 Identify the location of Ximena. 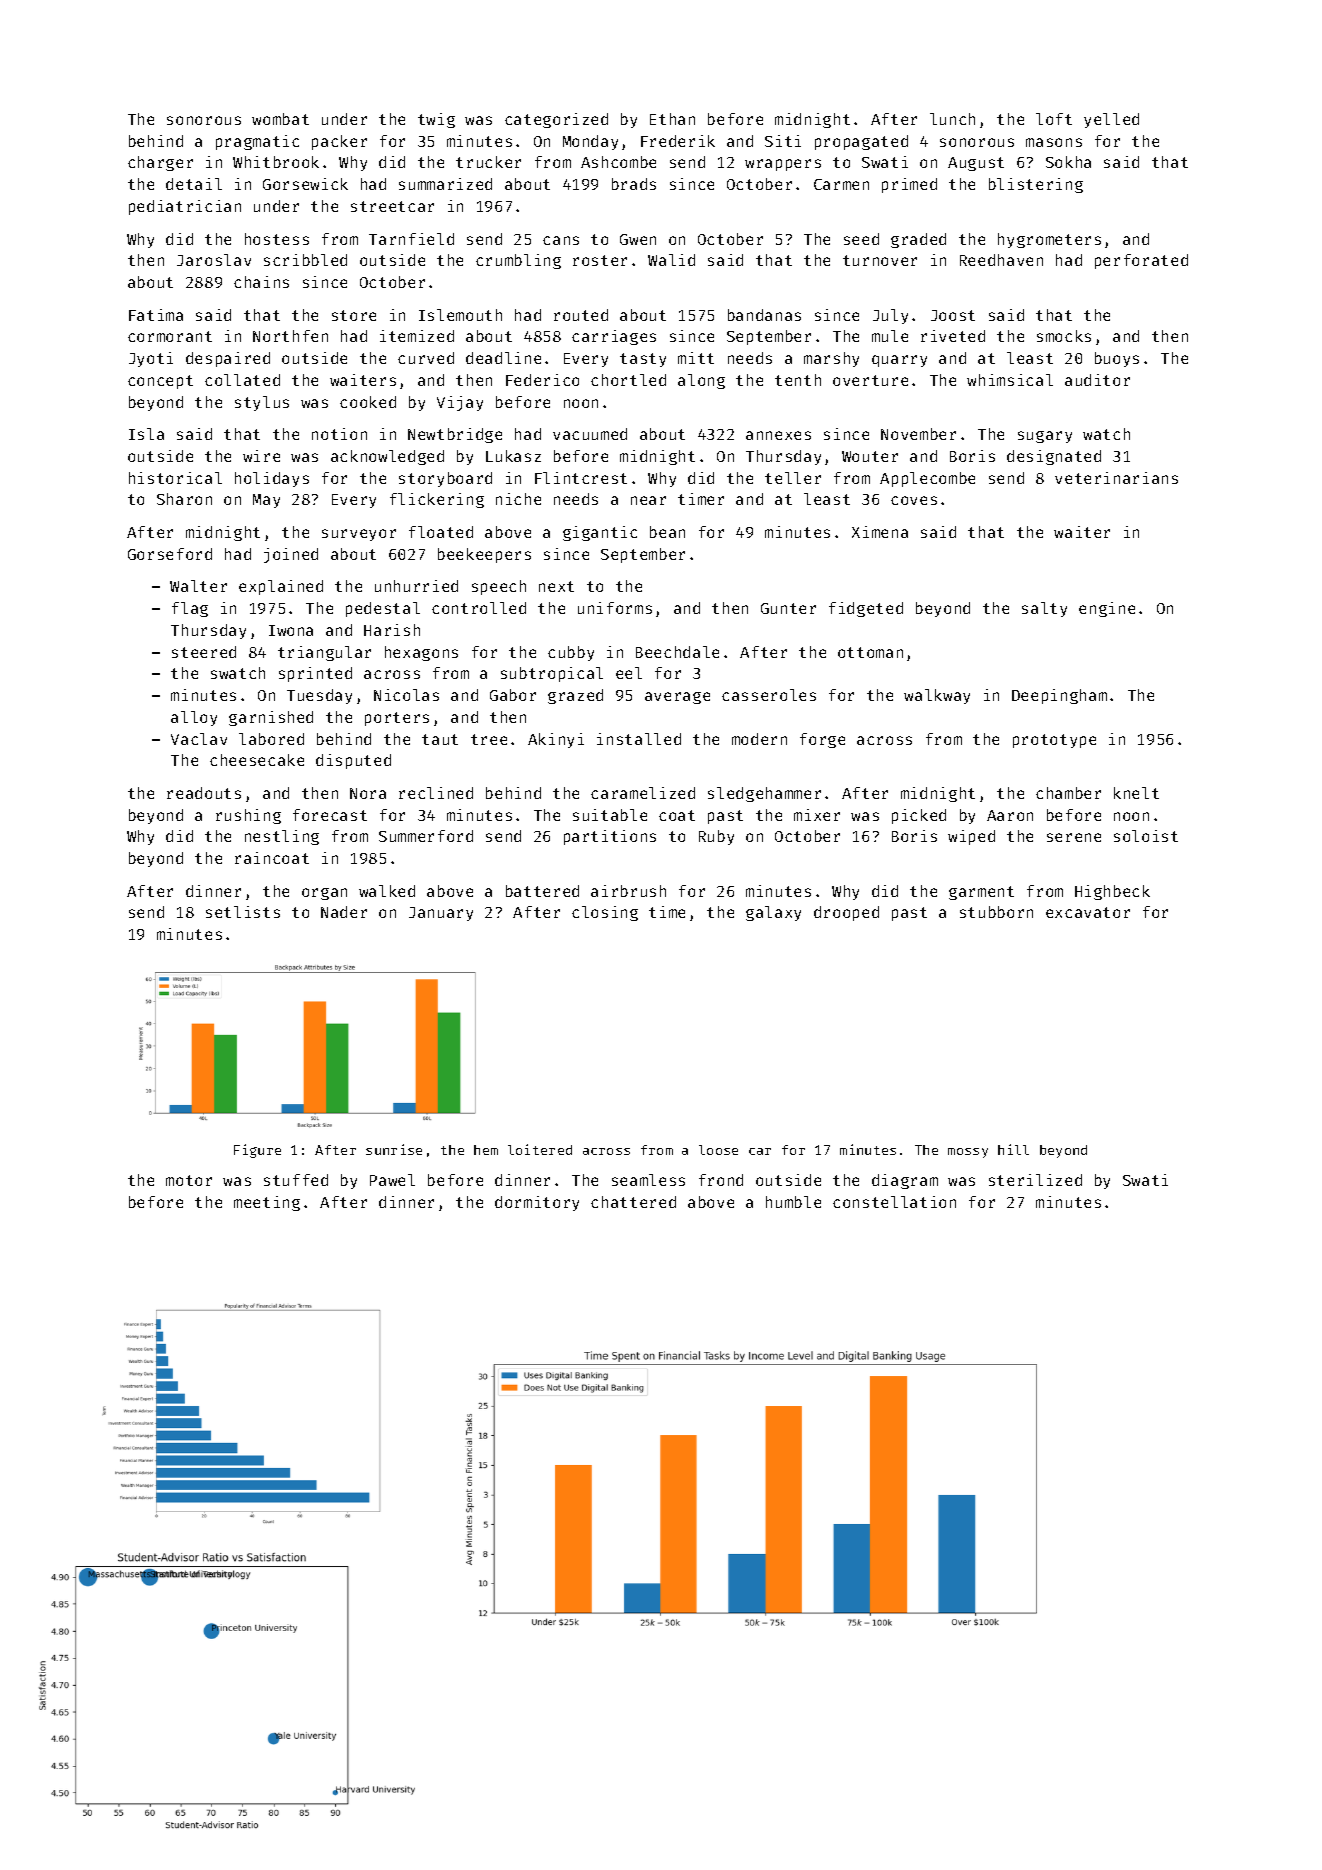
(880, 532).
